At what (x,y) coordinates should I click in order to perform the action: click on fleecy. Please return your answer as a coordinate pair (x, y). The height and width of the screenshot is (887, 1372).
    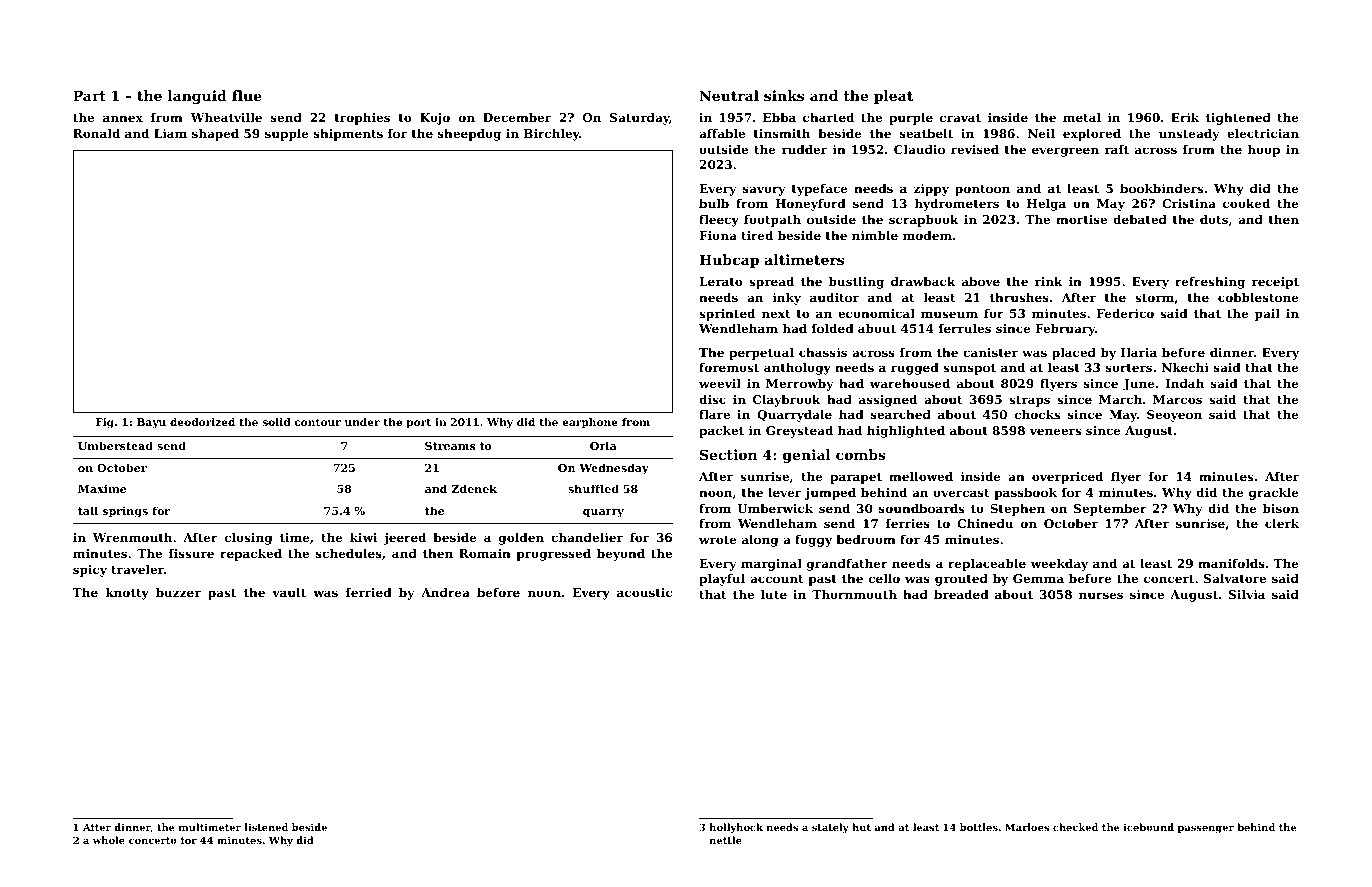
    Looking at the image, I should click on (719, 221).
